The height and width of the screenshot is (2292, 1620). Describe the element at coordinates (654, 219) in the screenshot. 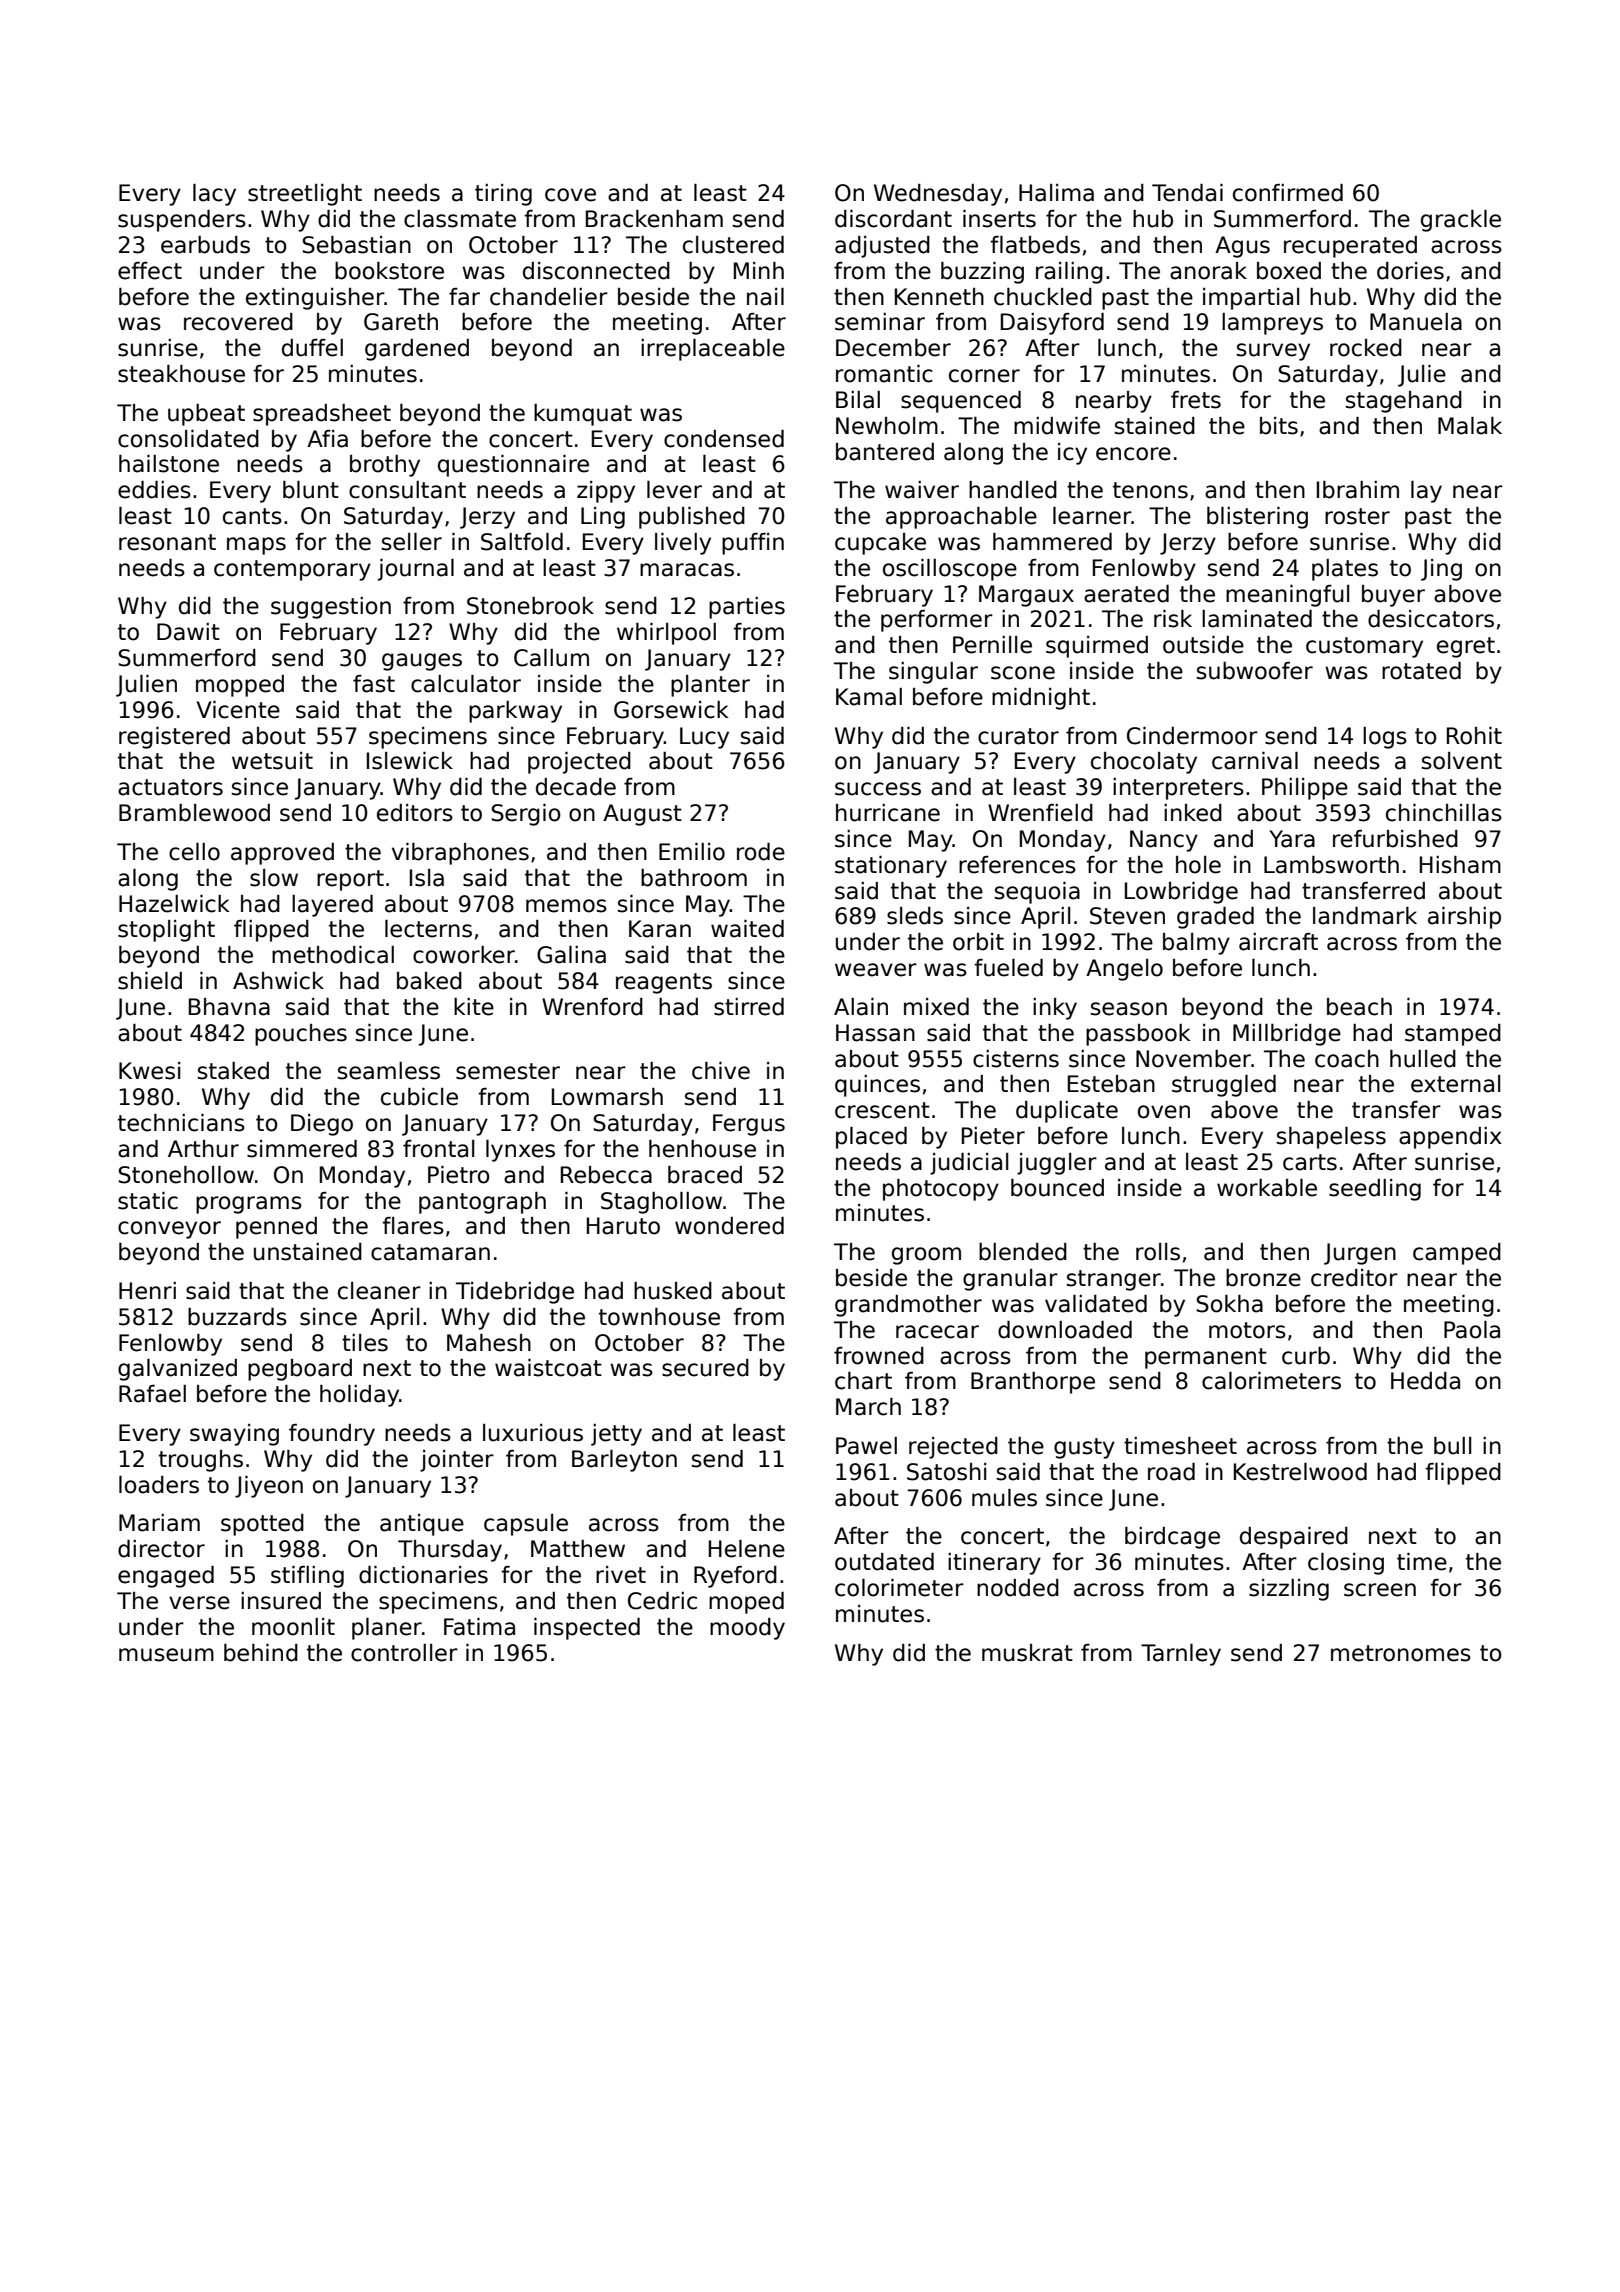

I see `Brackenham` at that location.
